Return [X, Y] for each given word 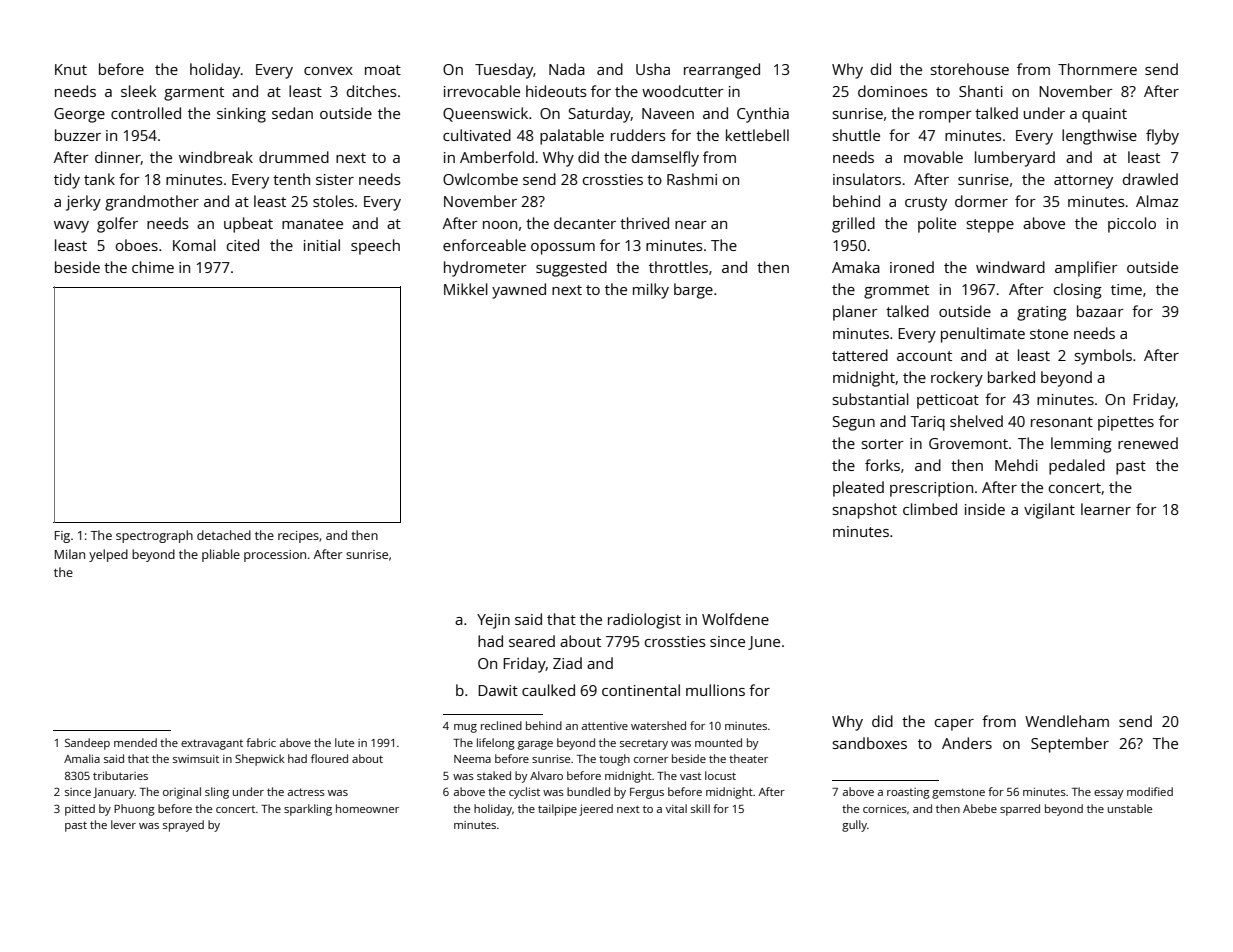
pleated [858, 489]
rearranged [722, 71]
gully [854, 826]
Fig [62, 537]
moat [383, 70]
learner [1106, 509]
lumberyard [1015, 159]
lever [123, 824]
